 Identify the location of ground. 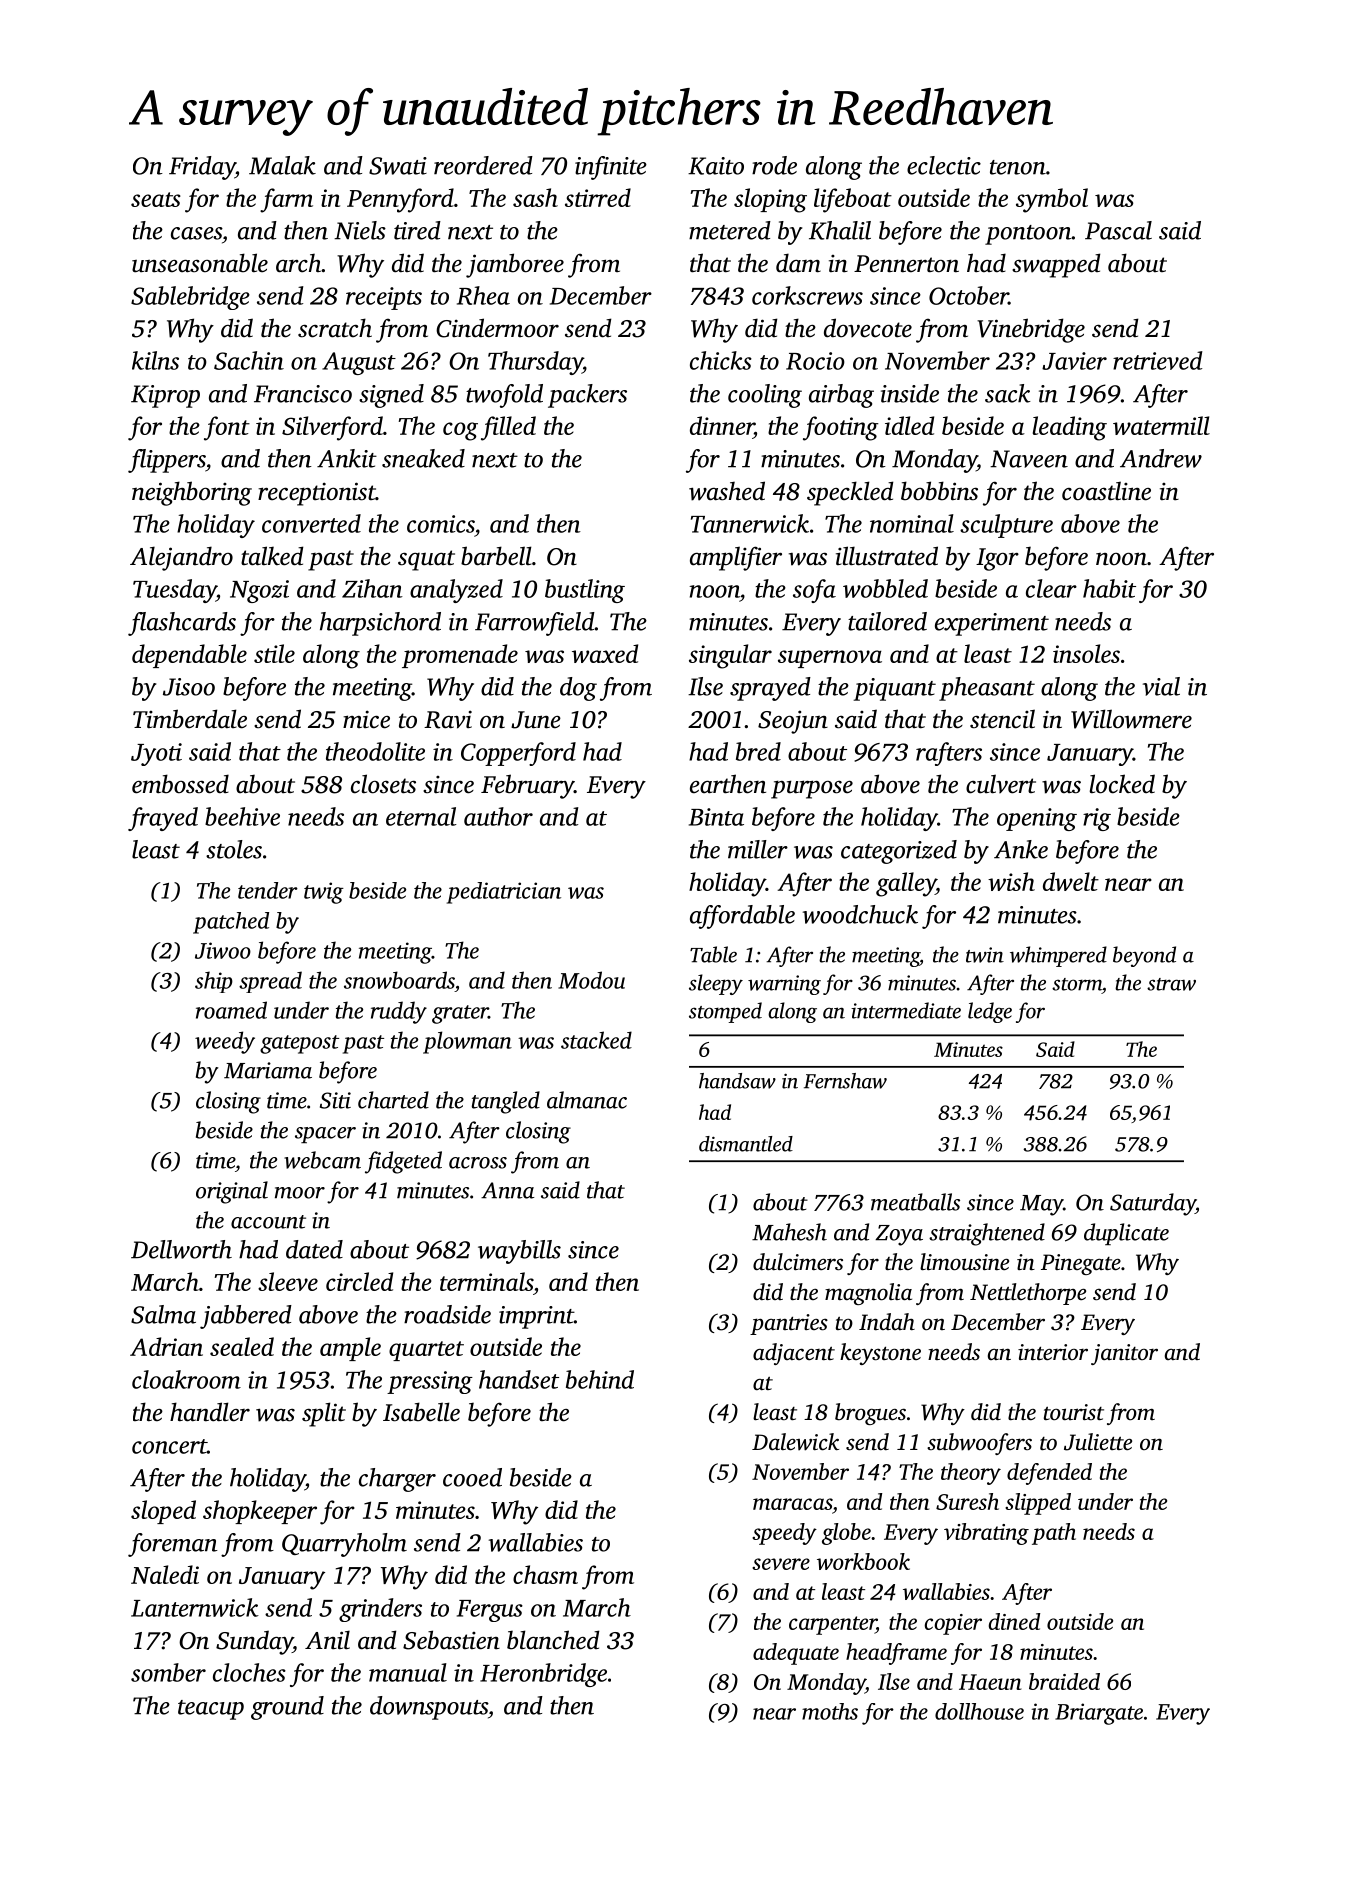
(287, 1708).
